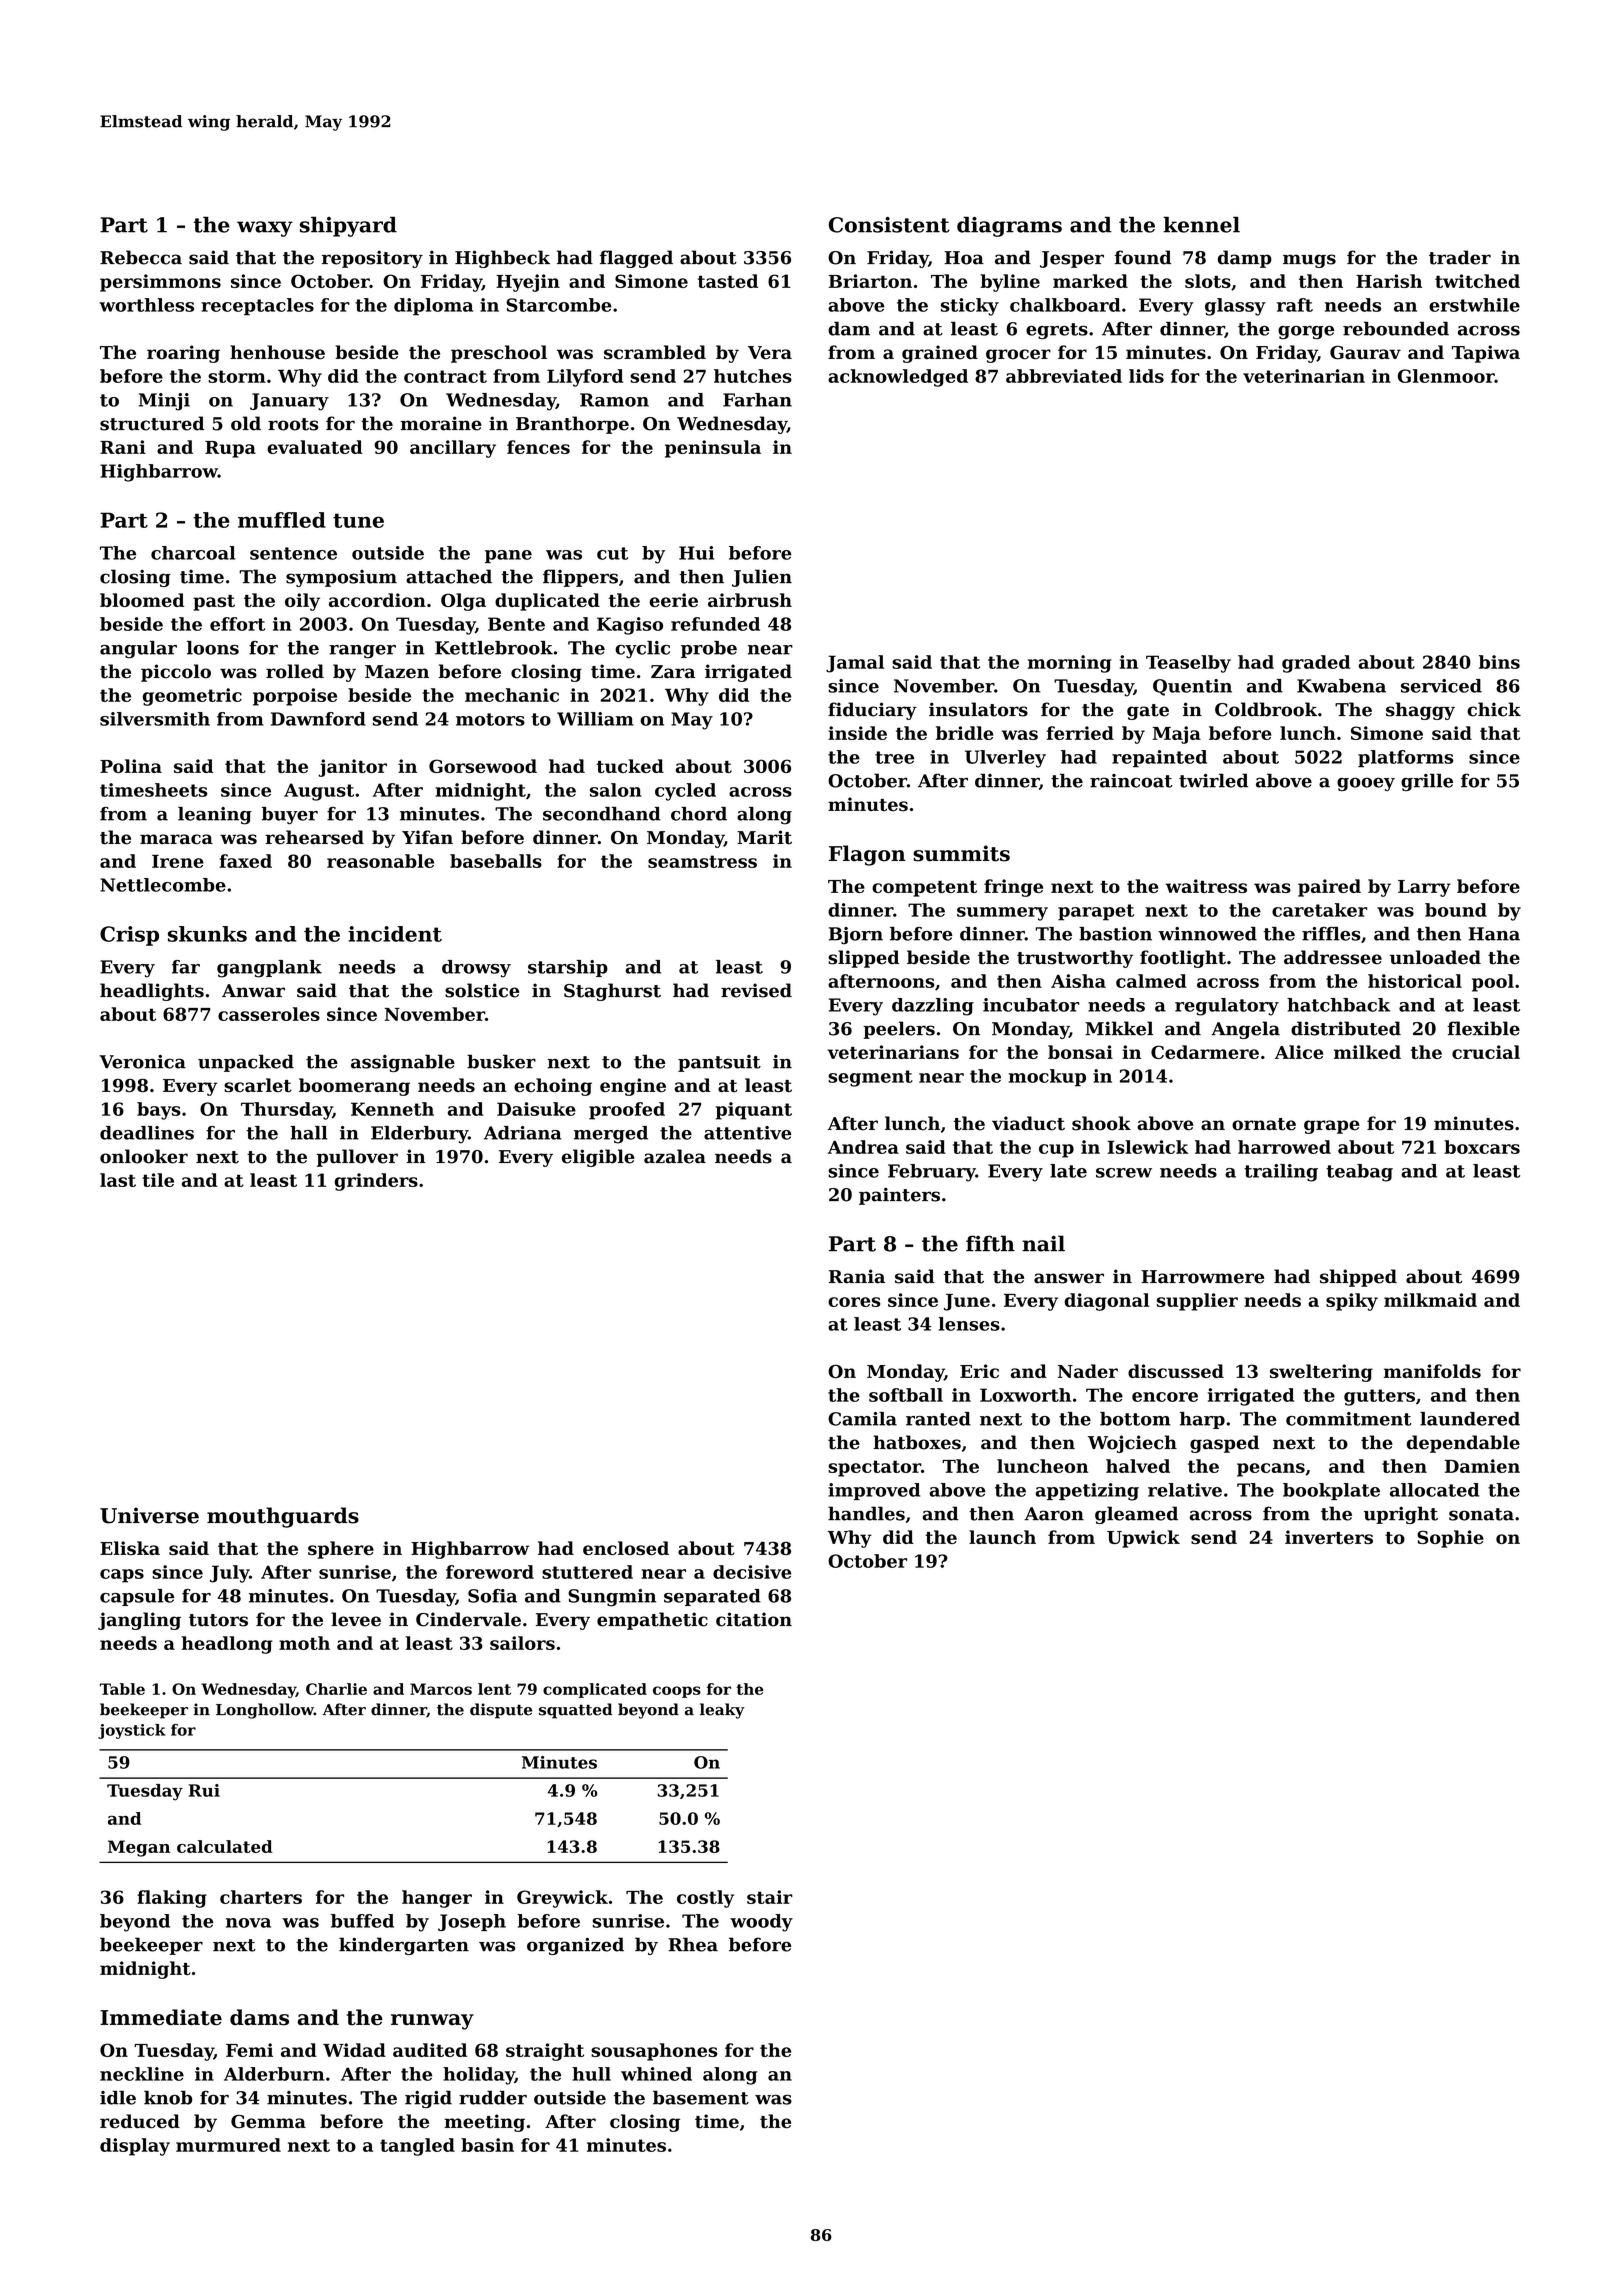 The width and height of the document is (1620, 2292). I want to click on flagged, so click(636, 259).
